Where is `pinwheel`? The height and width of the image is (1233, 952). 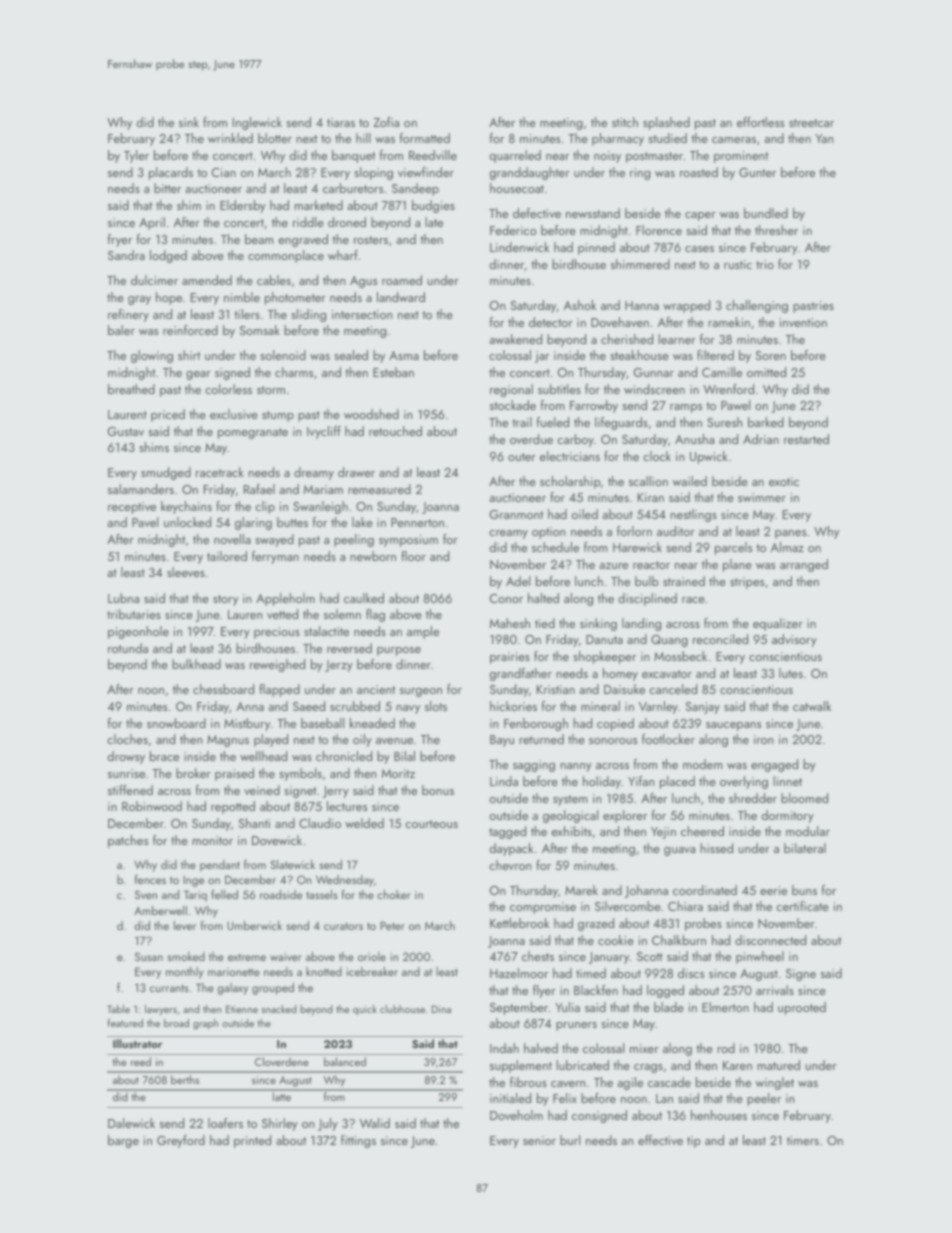
pinwheel is located at coordinates (760, 957).
